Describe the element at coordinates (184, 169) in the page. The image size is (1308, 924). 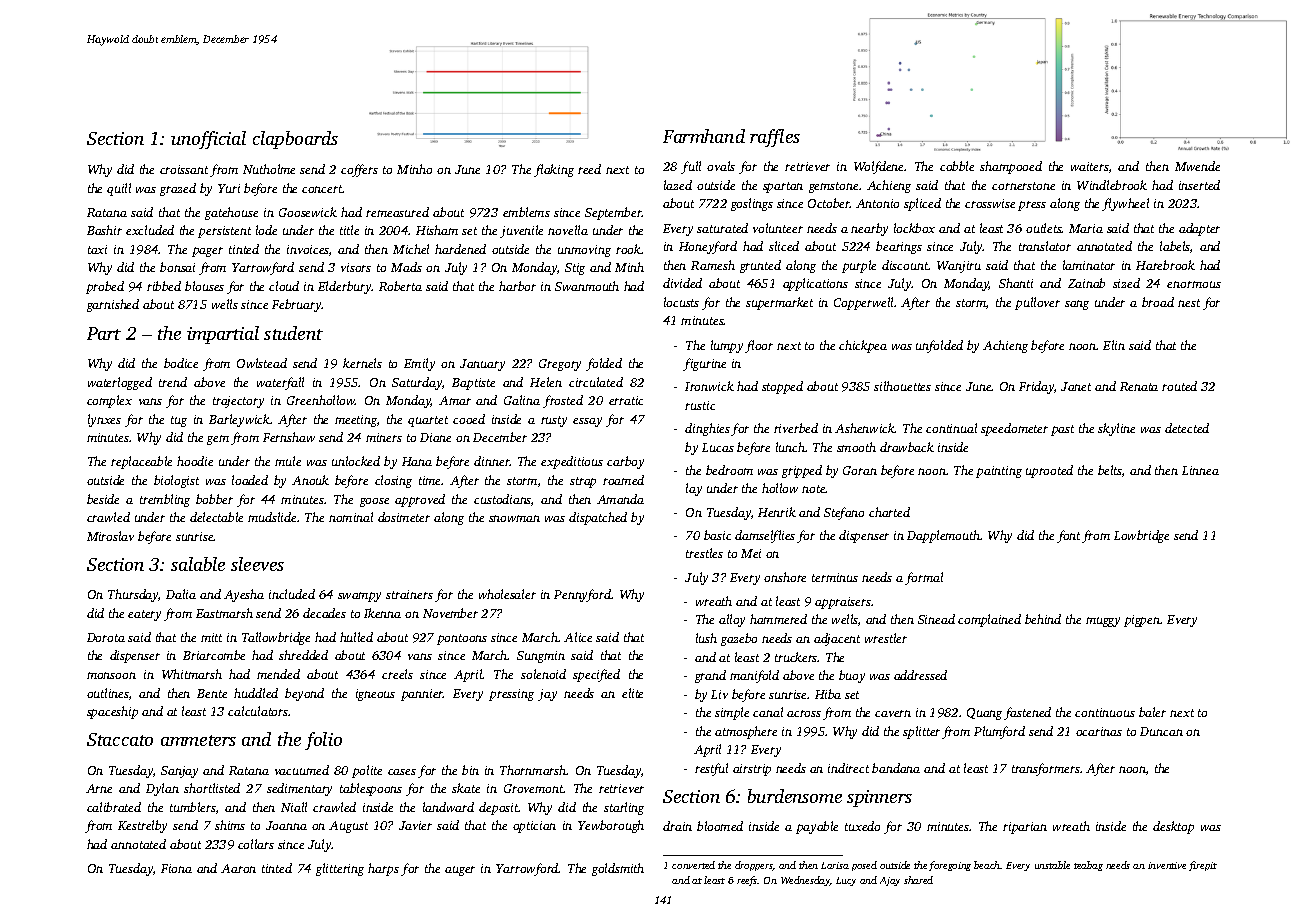
I see `croissant` at that location.
